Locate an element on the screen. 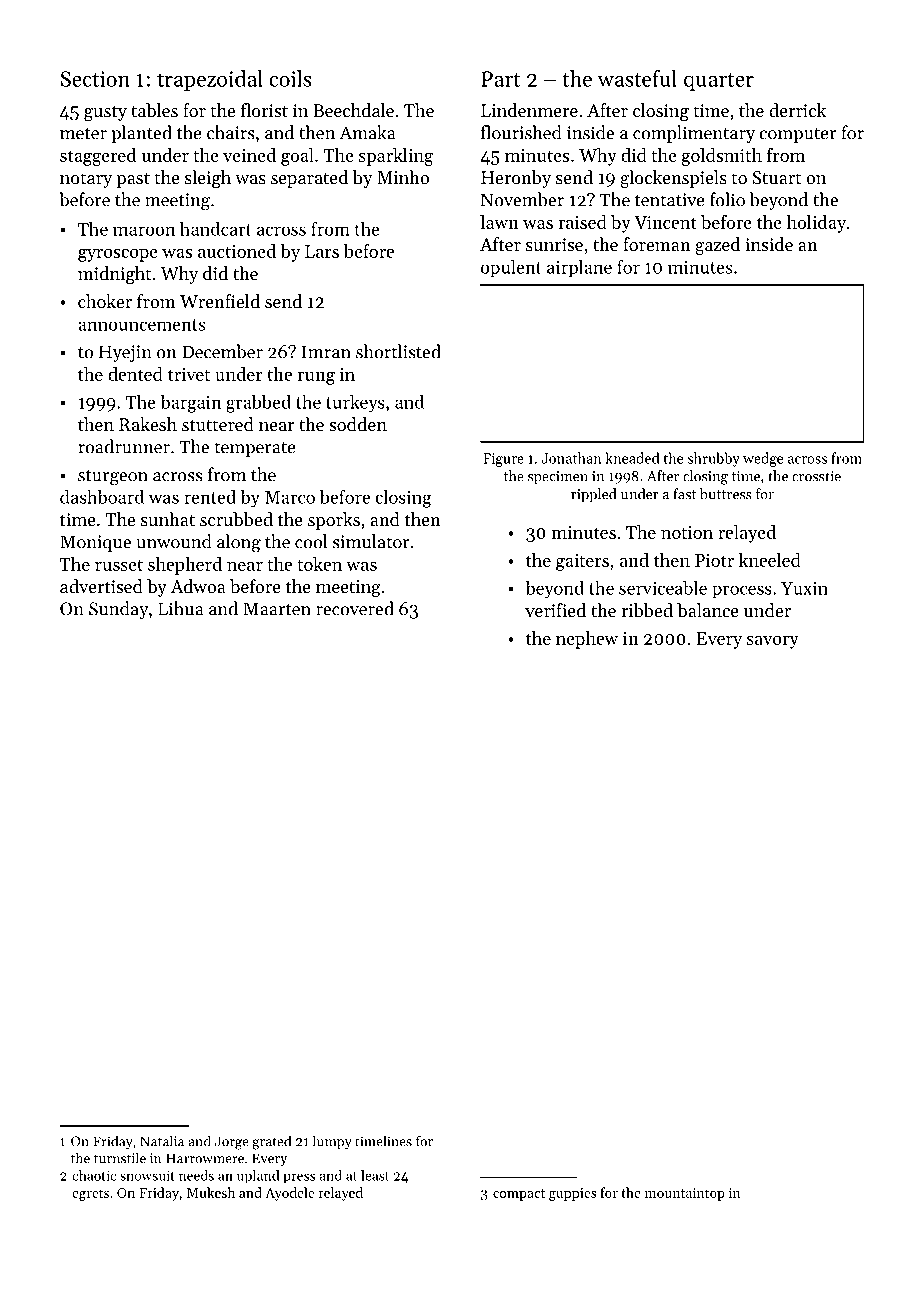 This screenshot has width=924, height=1311. Wrenfield is located at coordinates (220, 301).
